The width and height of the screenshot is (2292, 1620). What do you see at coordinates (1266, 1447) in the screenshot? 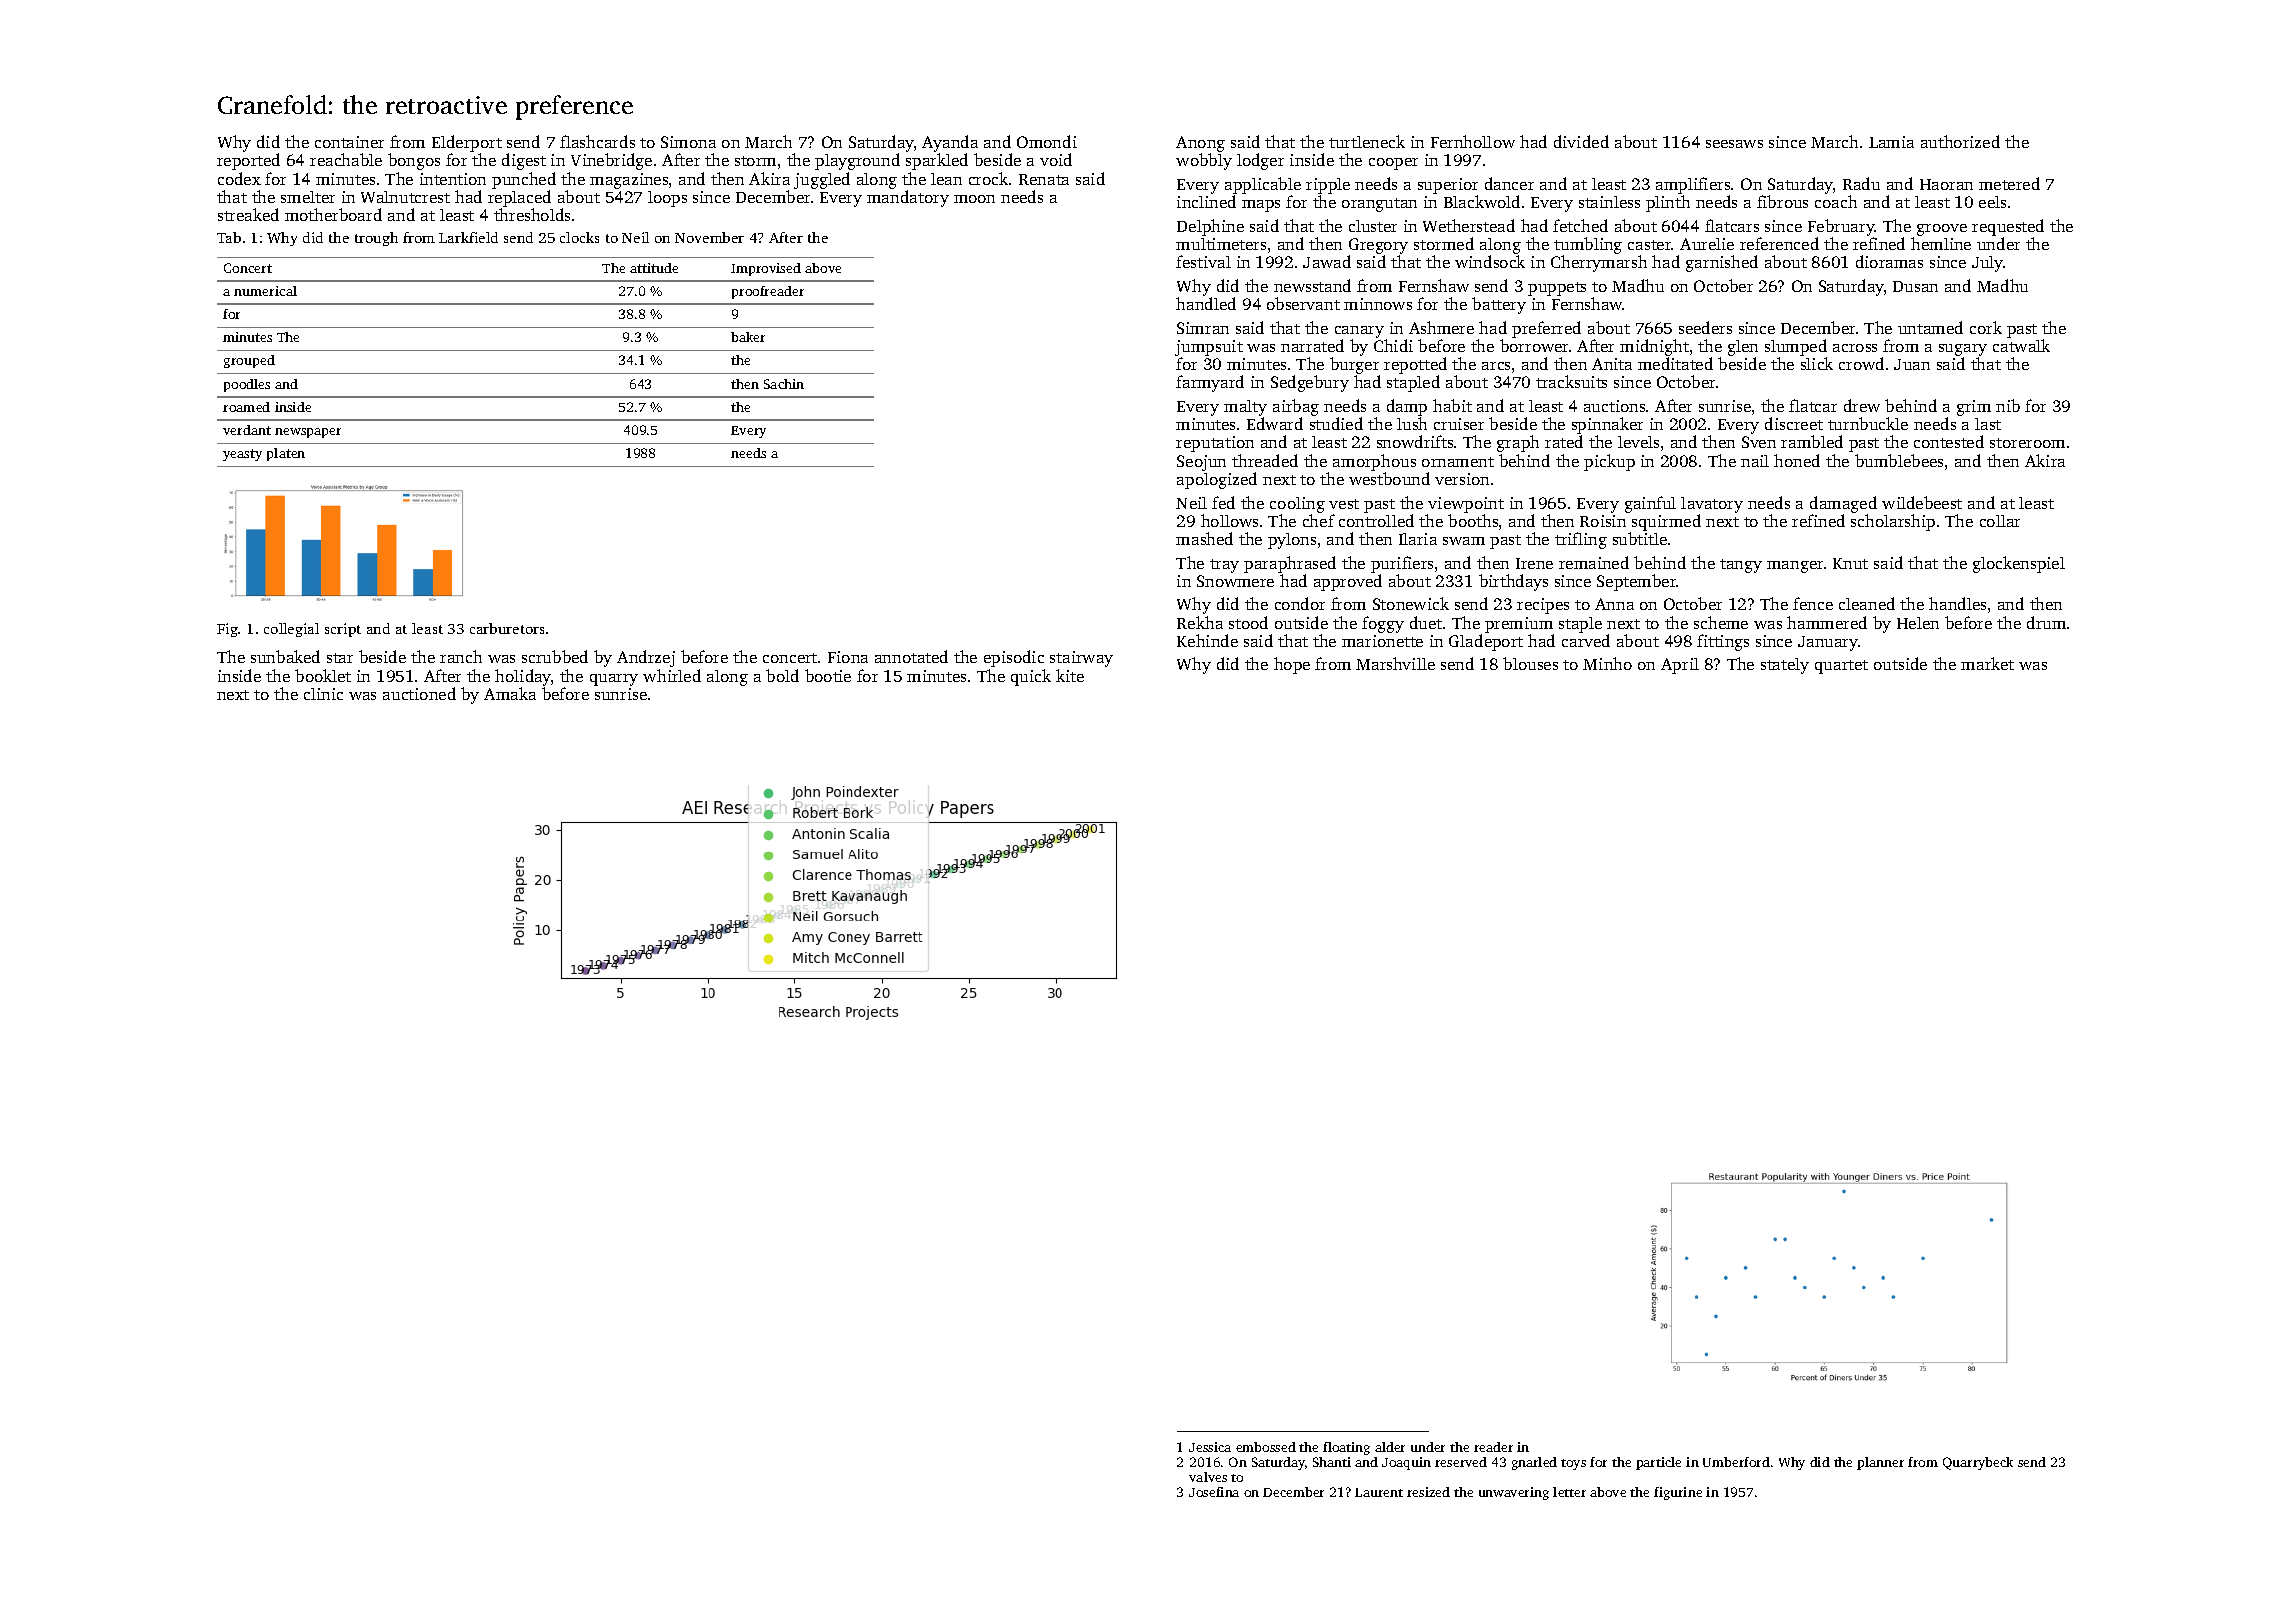
I see `embossed` at bounding box center [1266, 1447].
